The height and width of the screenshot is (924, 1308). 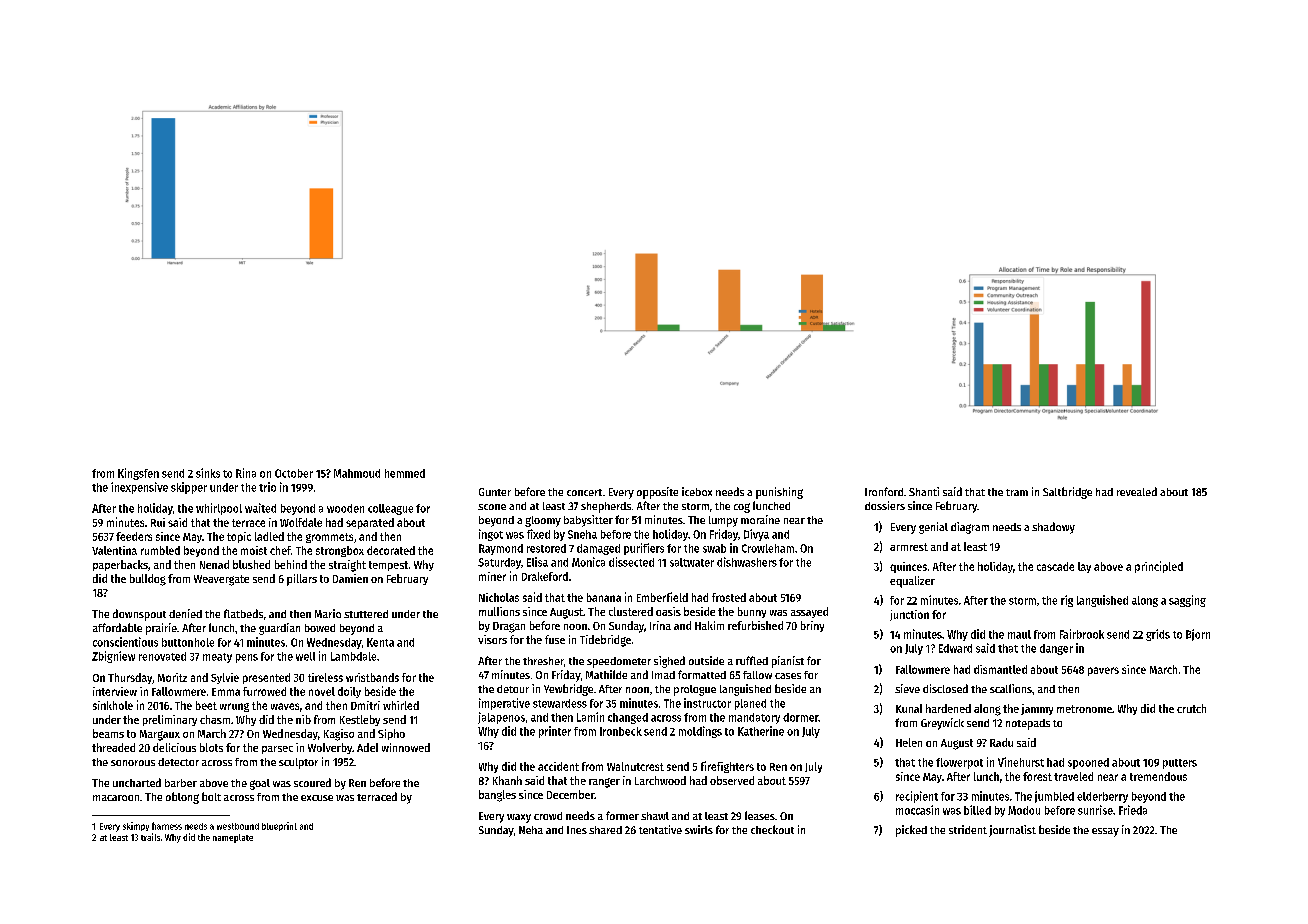 I want to click on hemmed, so click(x=405, y=473).
